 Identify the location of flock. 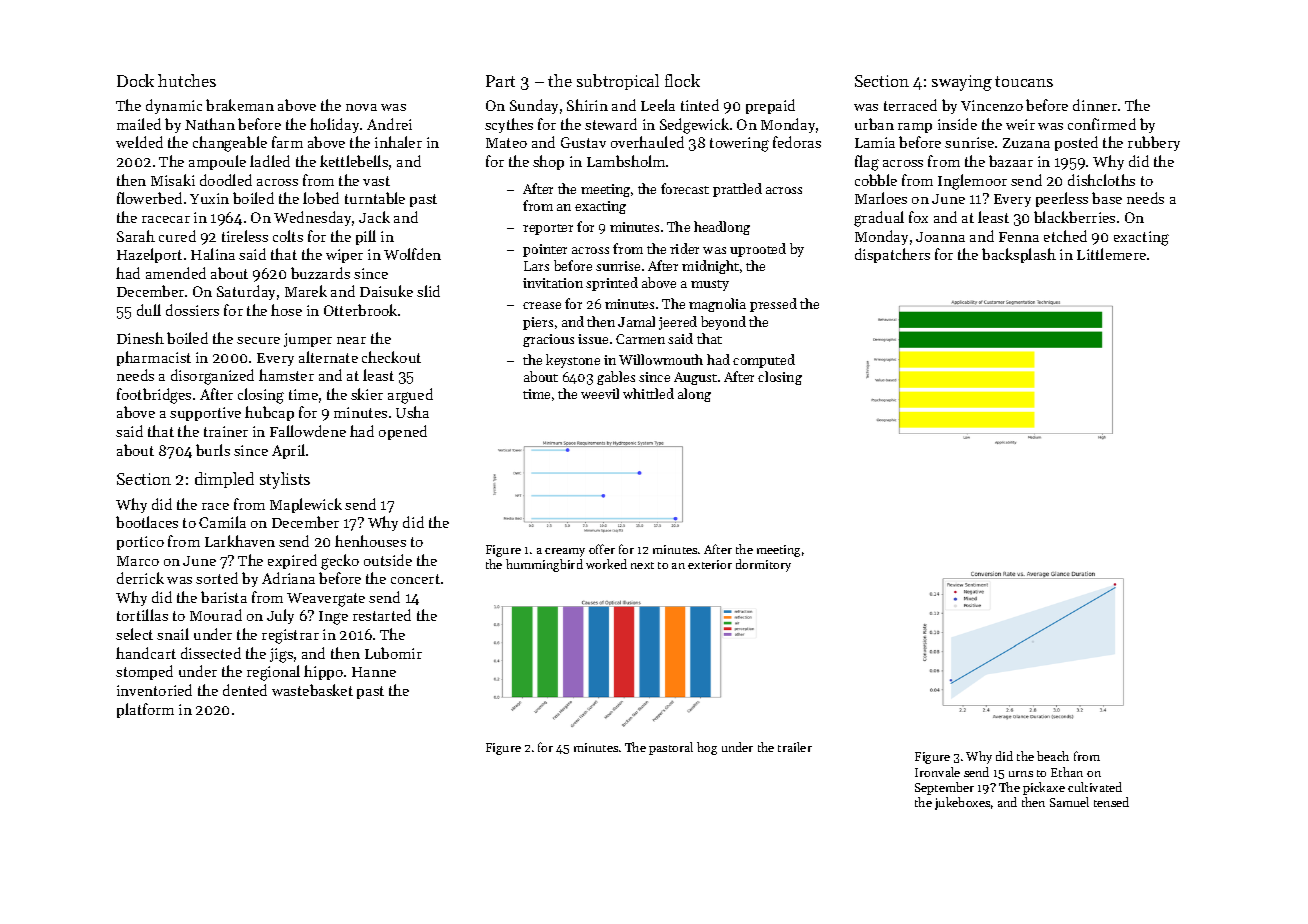
(682, 80).
